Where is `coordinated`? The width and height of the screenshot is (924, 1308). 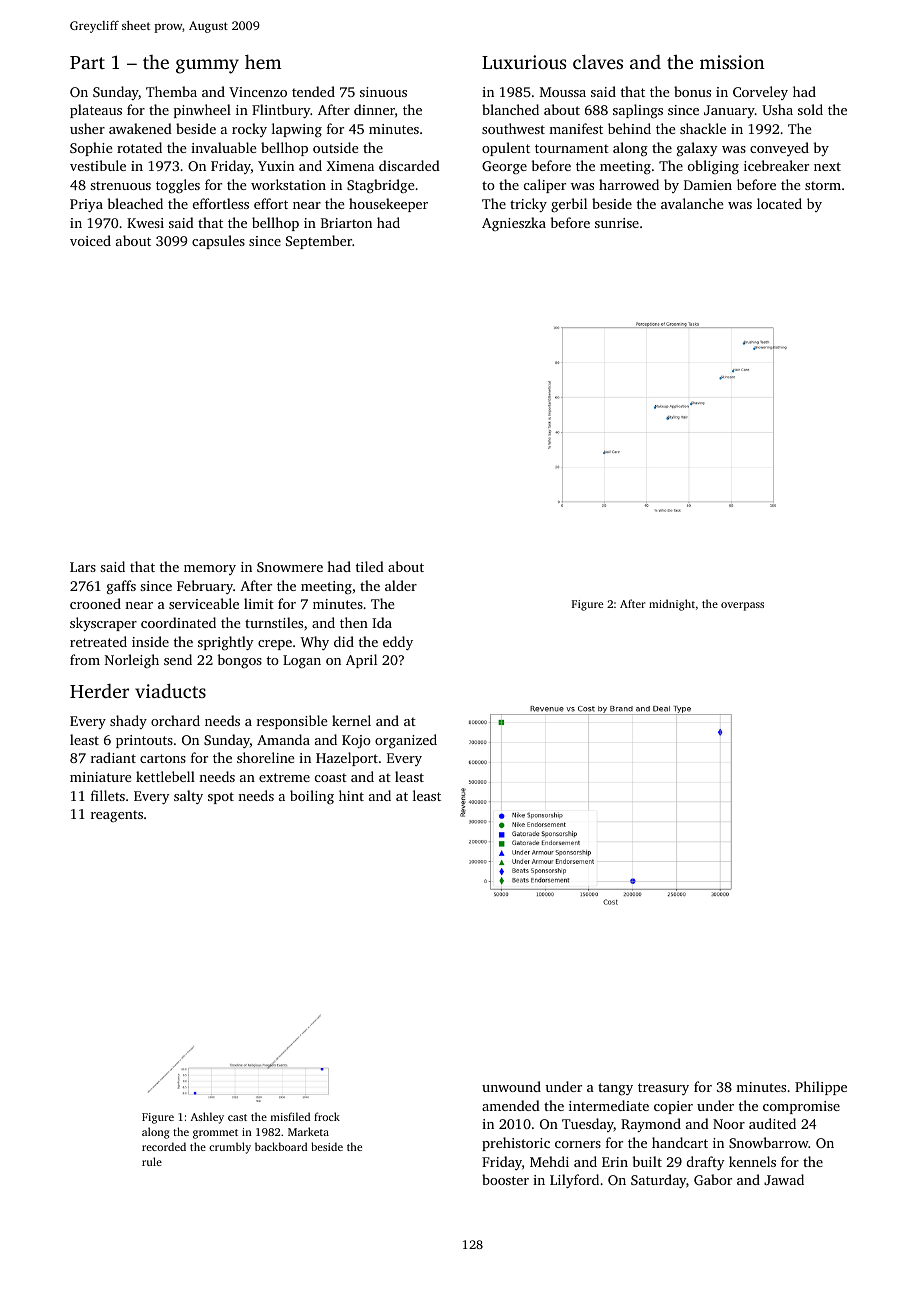 coordinated is located at coordinates (178, 622).
